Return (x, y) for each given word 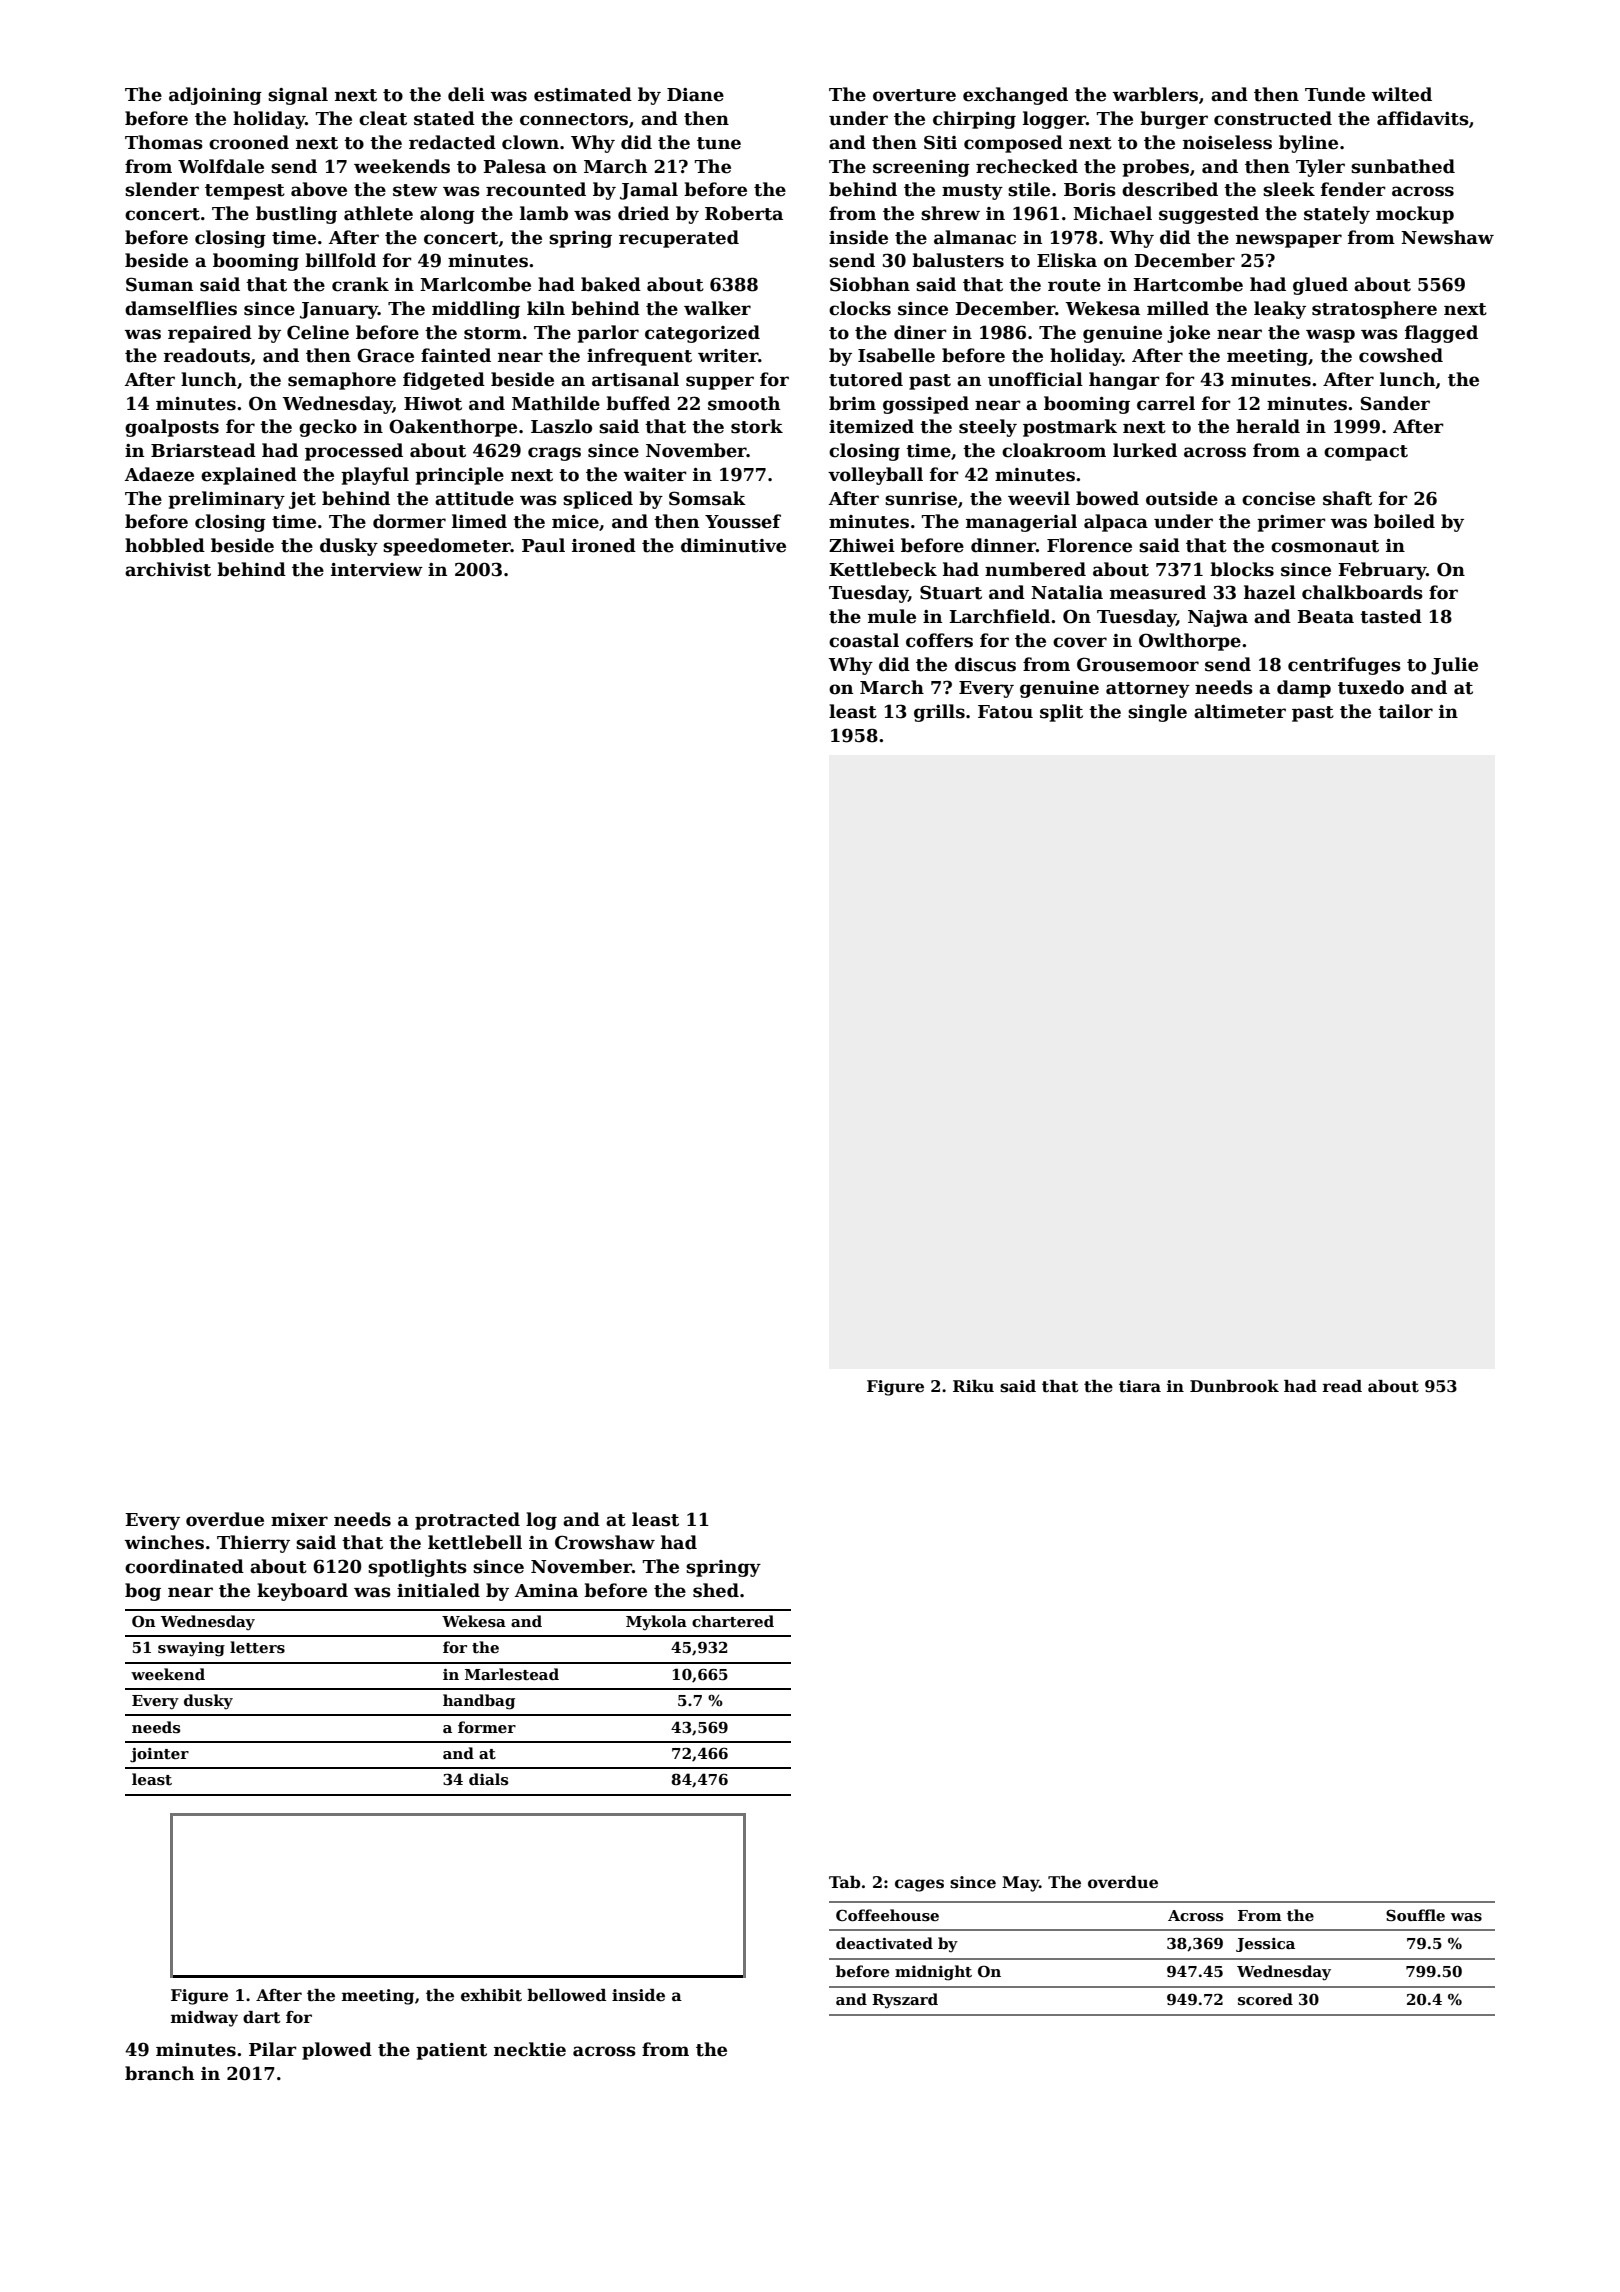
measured (1158, 592)
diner (920, 332)
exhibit (491, 1995)
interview (377, 570)
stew (415, 190)
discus (985, 664)
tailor (1405, 711)
